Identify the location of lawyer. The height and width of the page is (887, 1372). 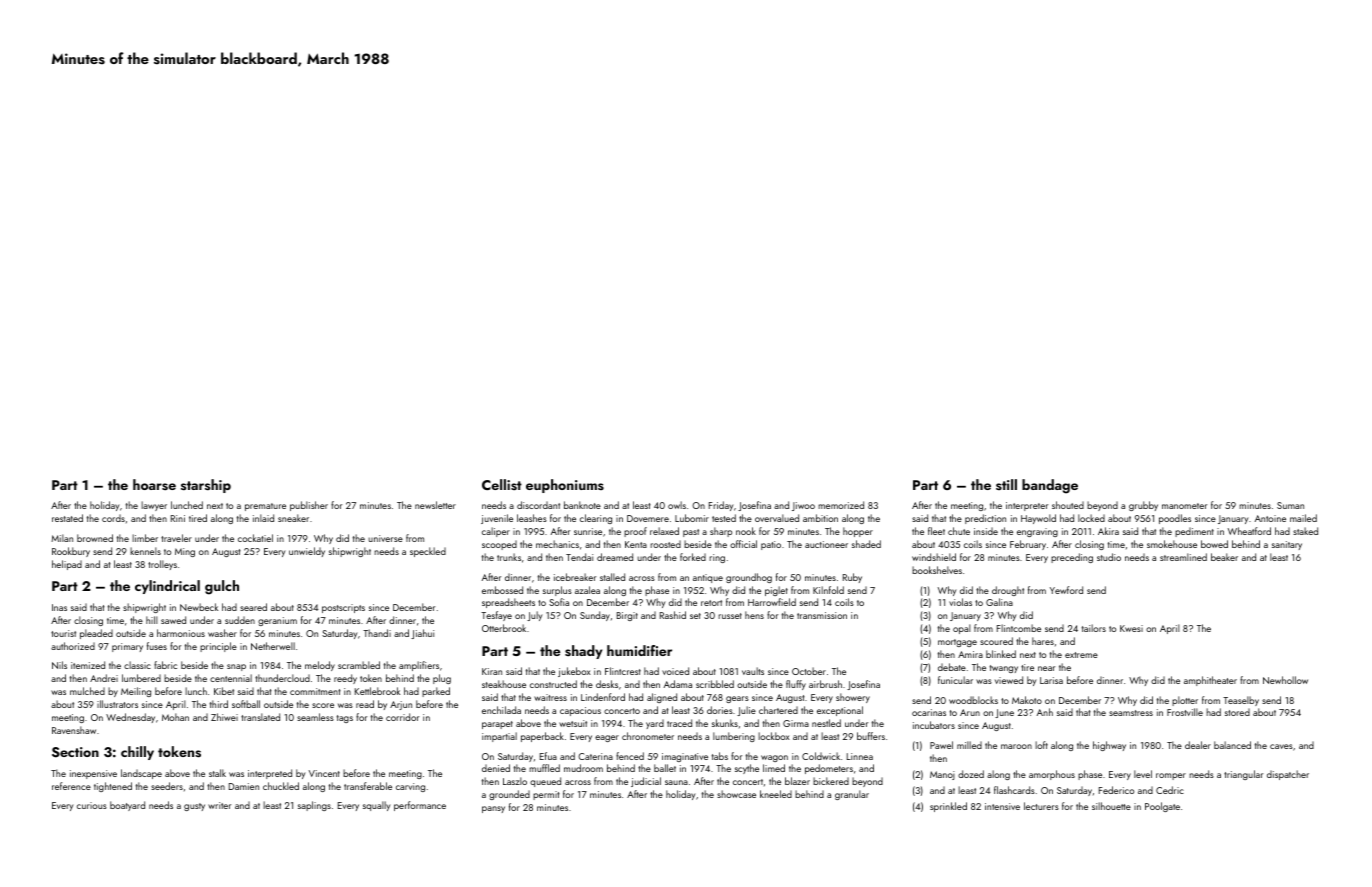
(154, 506).
